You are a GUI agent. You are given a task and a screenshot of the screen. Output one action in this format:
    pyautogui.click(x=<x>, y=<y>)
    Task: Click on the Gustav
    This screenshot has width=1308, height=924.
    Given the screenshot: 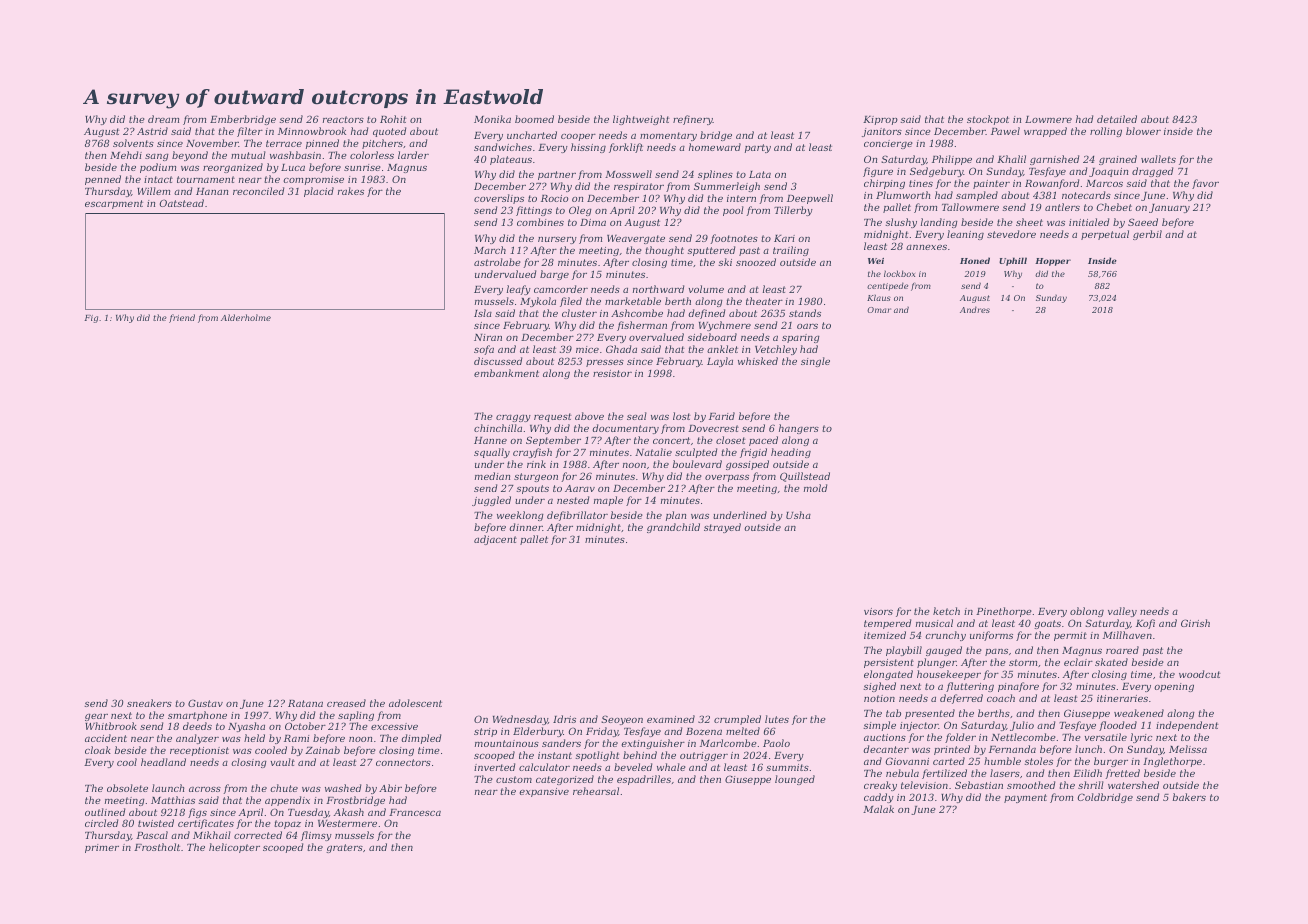 What is the action you would take?
    pyautogui.click(x=205, y=703)
